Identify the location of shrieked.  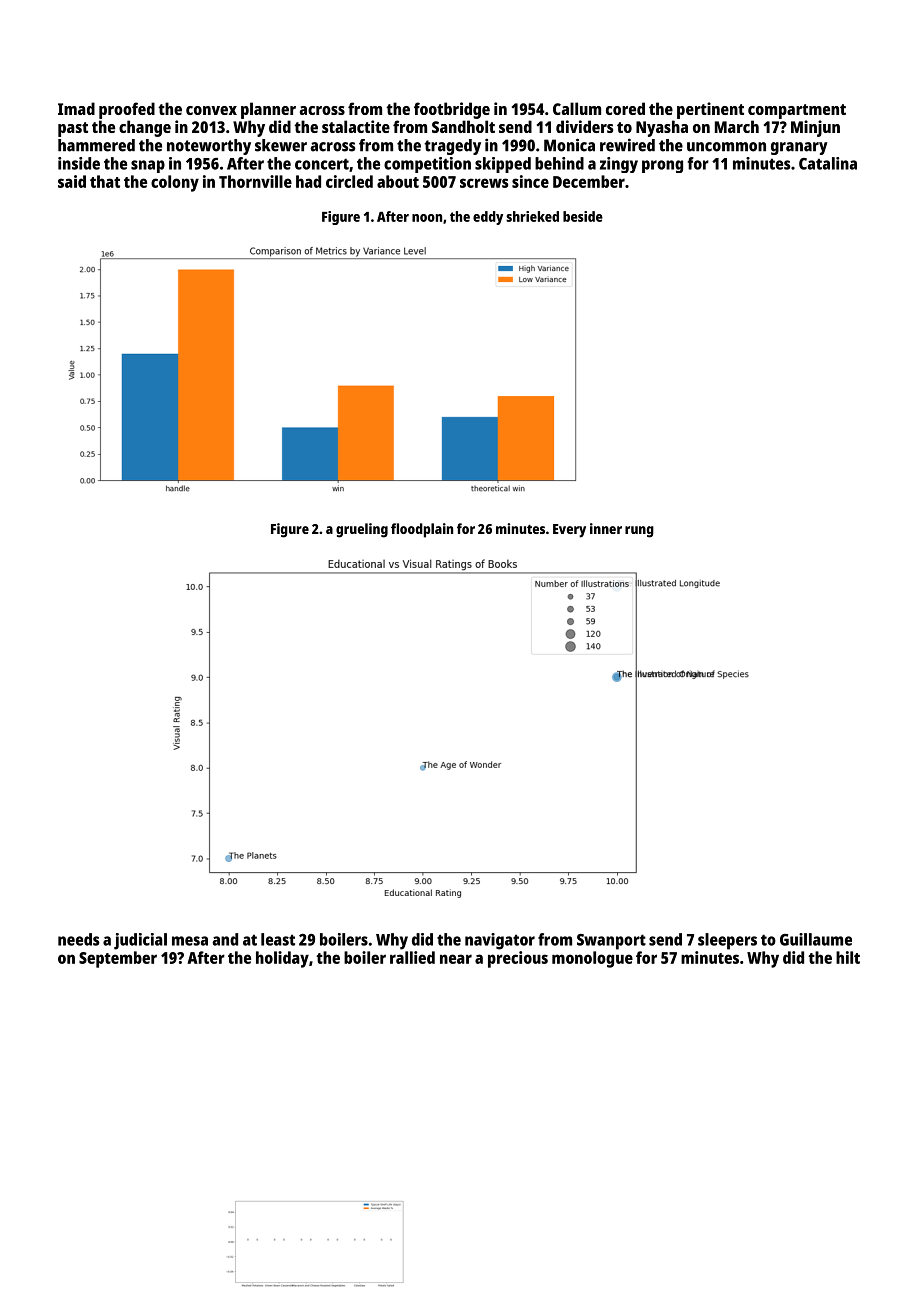
(532, 216).
